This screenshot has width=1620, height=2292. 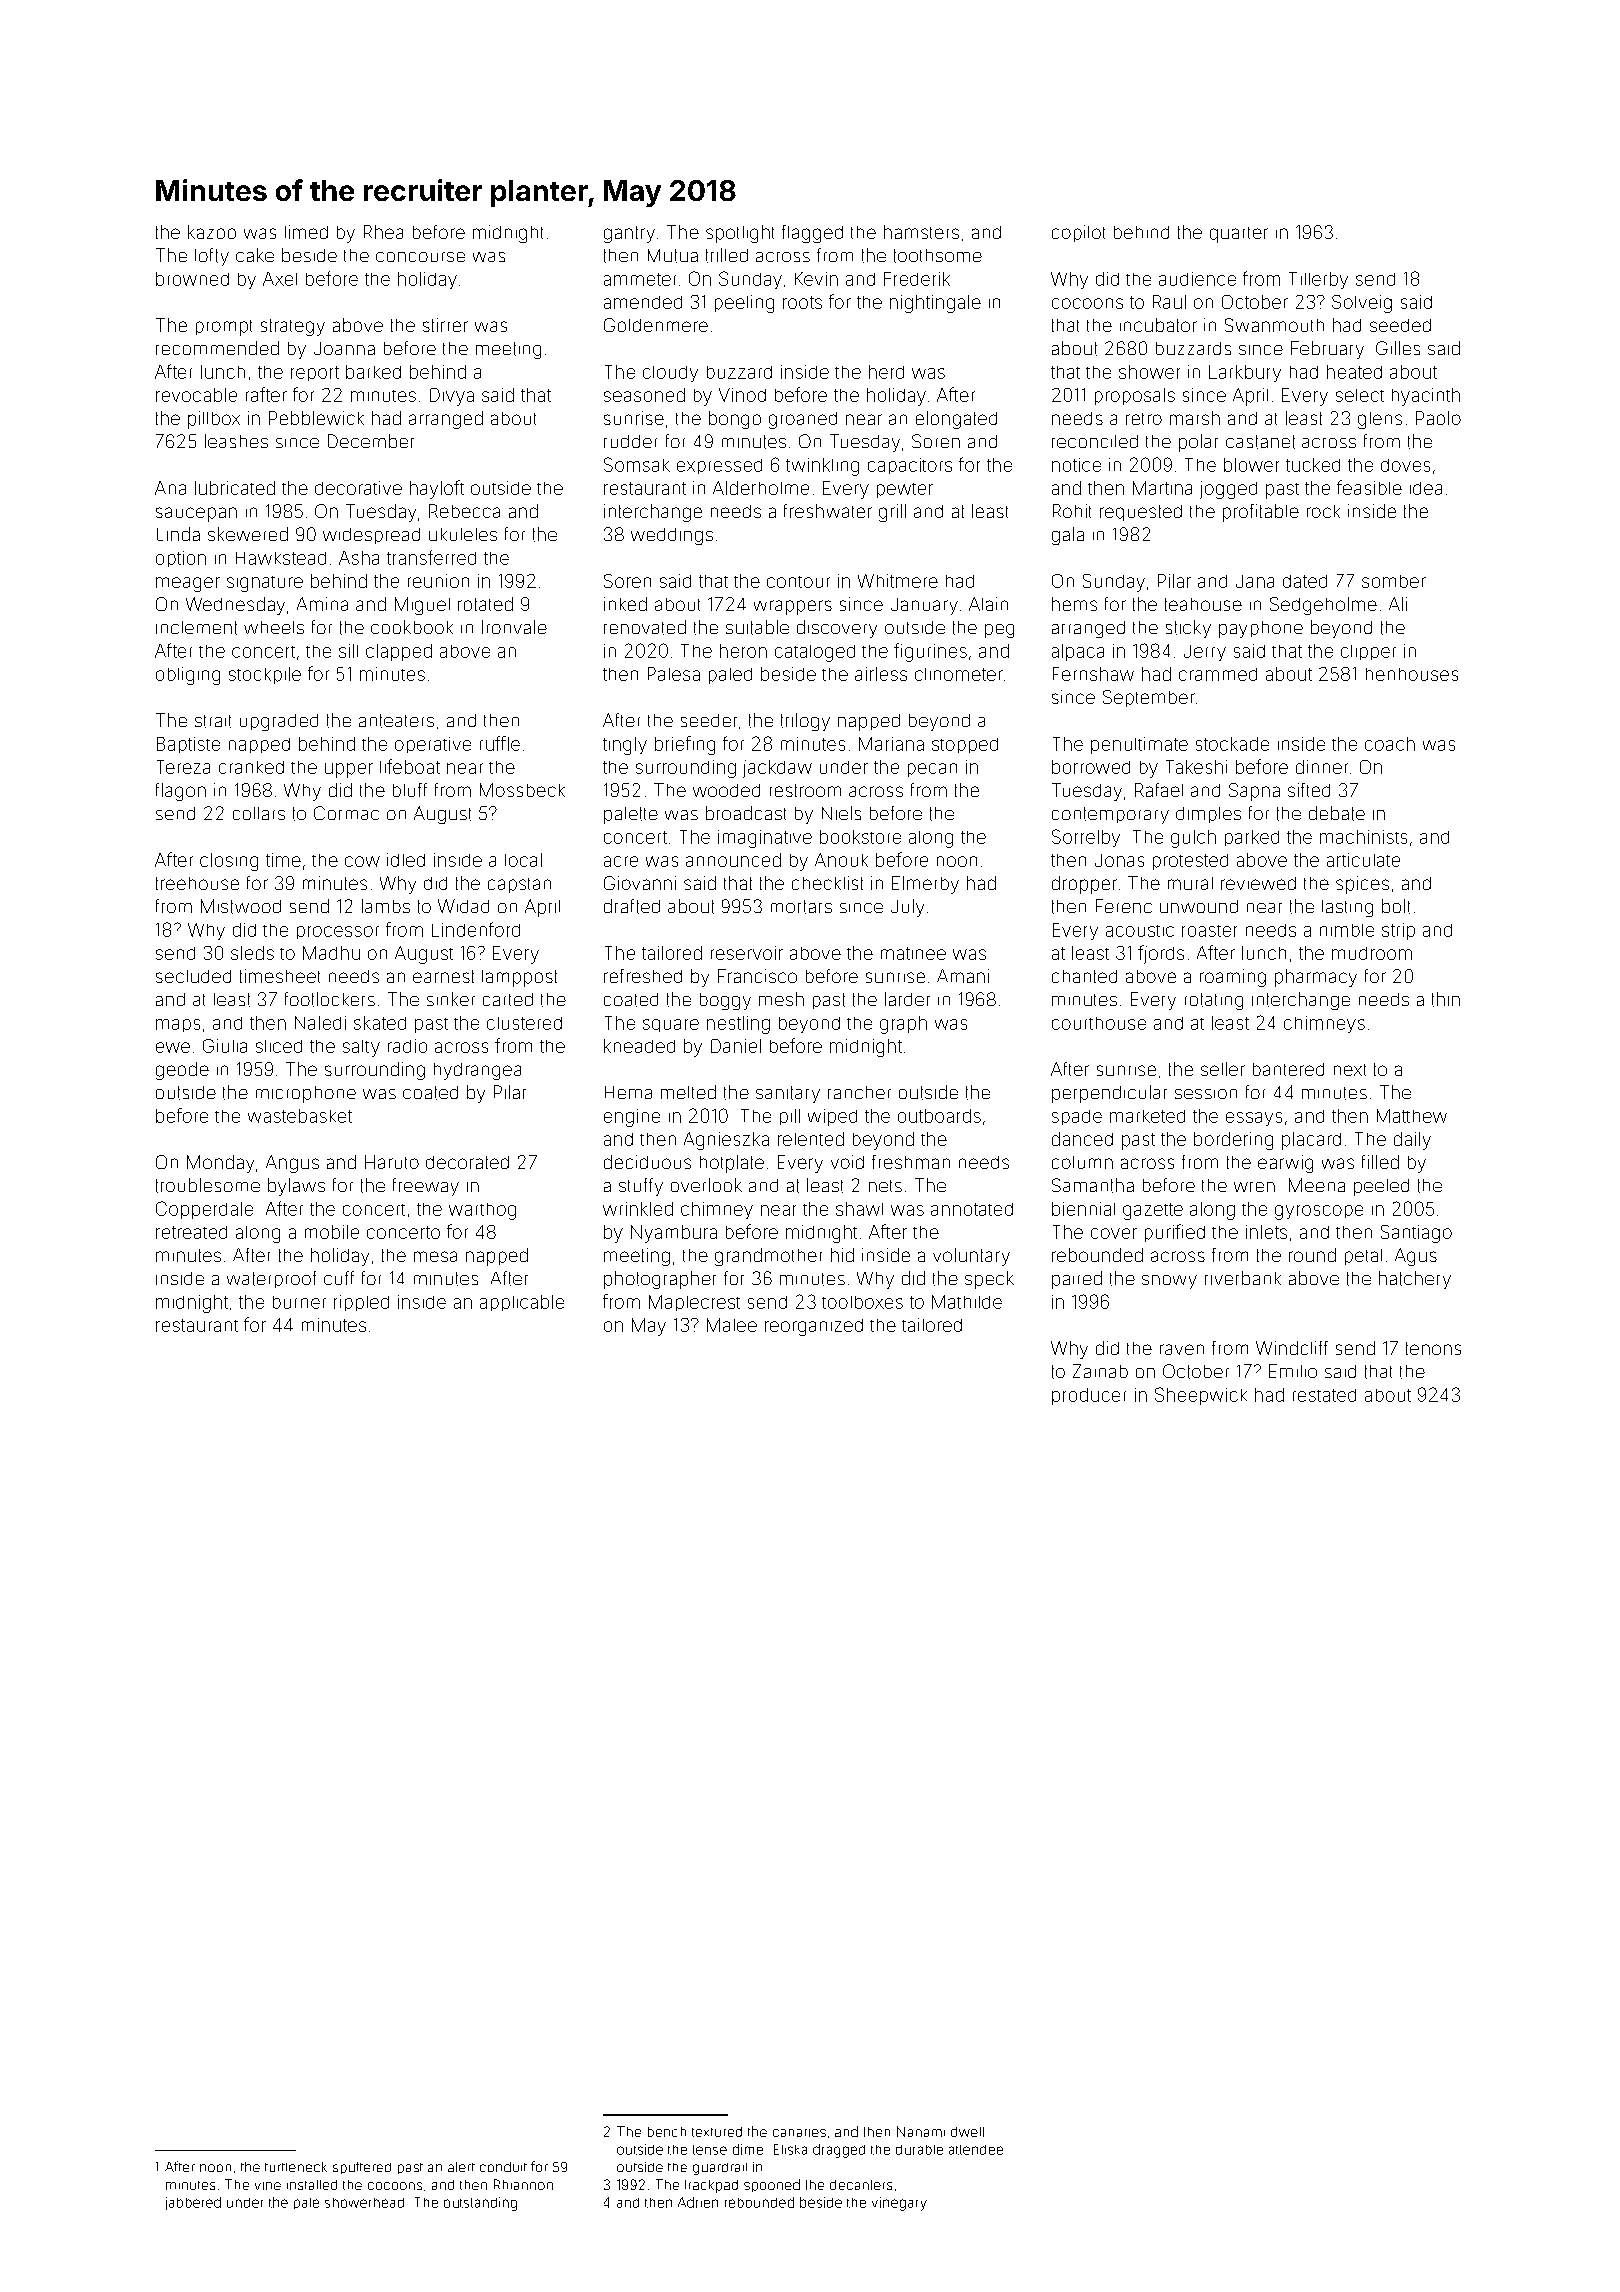 I want to click on stirrer, so click(x=445, y=325).
